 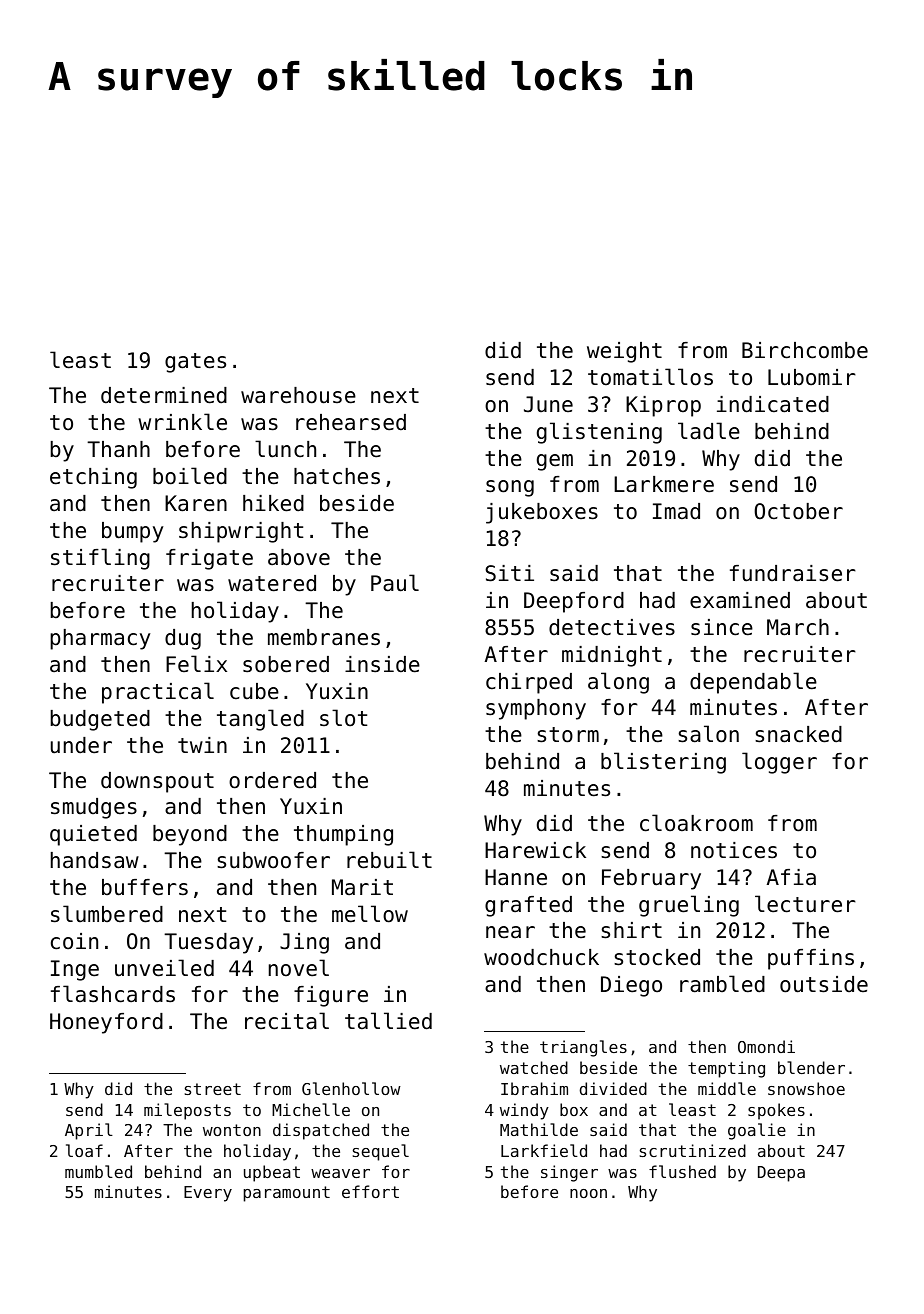 What do you see at coordinates (682, 1171) in the screenshot?
I see `flushed` at bounding box center [682, 1171].
